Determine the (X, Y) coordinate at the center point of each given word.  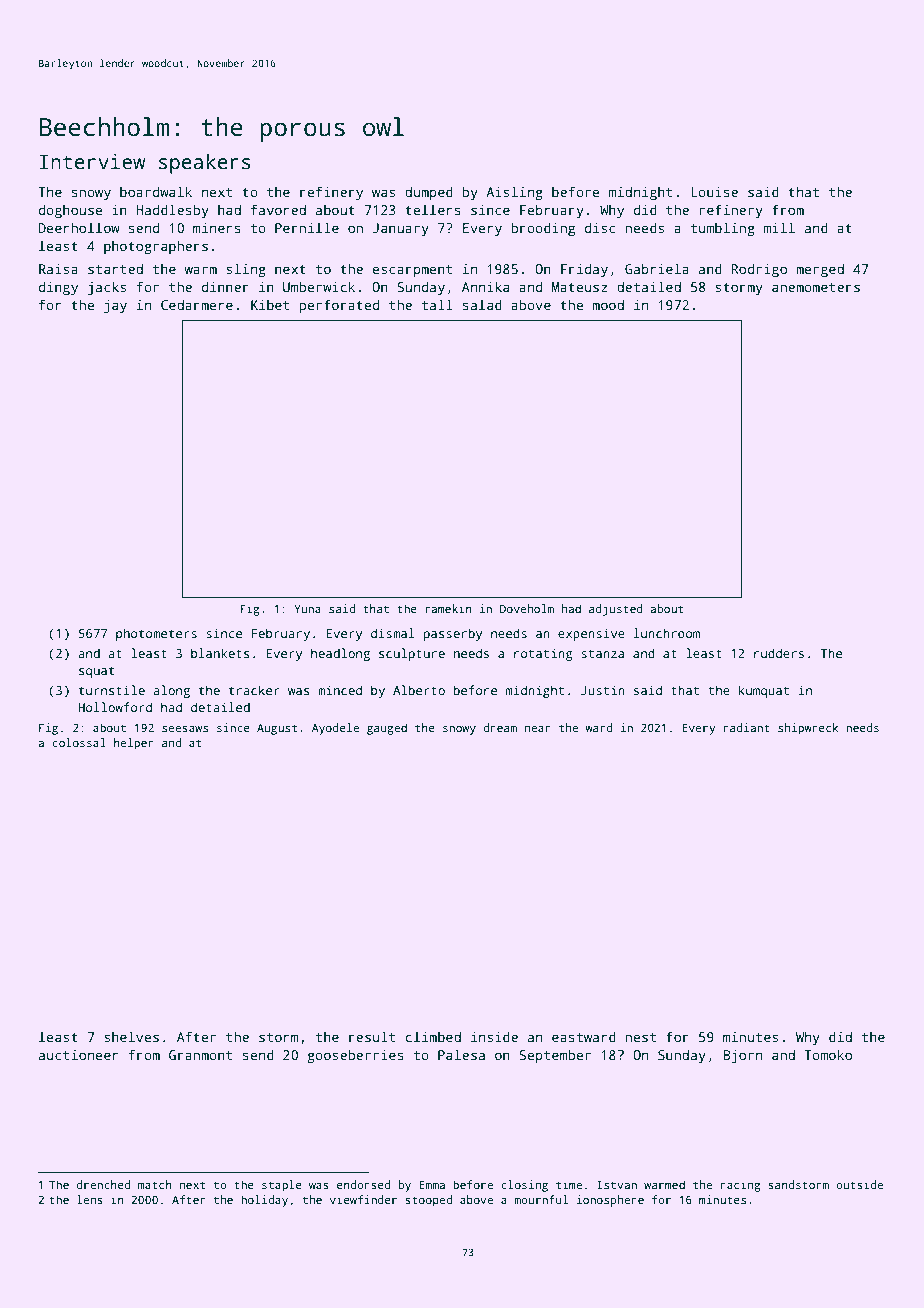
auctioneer (79, 1054)
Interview (92, 162)
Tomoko (828, 1054)
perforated (339, 306)
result (372, 1036)
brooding (543, 229)
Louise (714, 191)
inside (494, 1036)
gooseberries (355, 1056)
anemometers (816, 287)
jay (115, 306)
